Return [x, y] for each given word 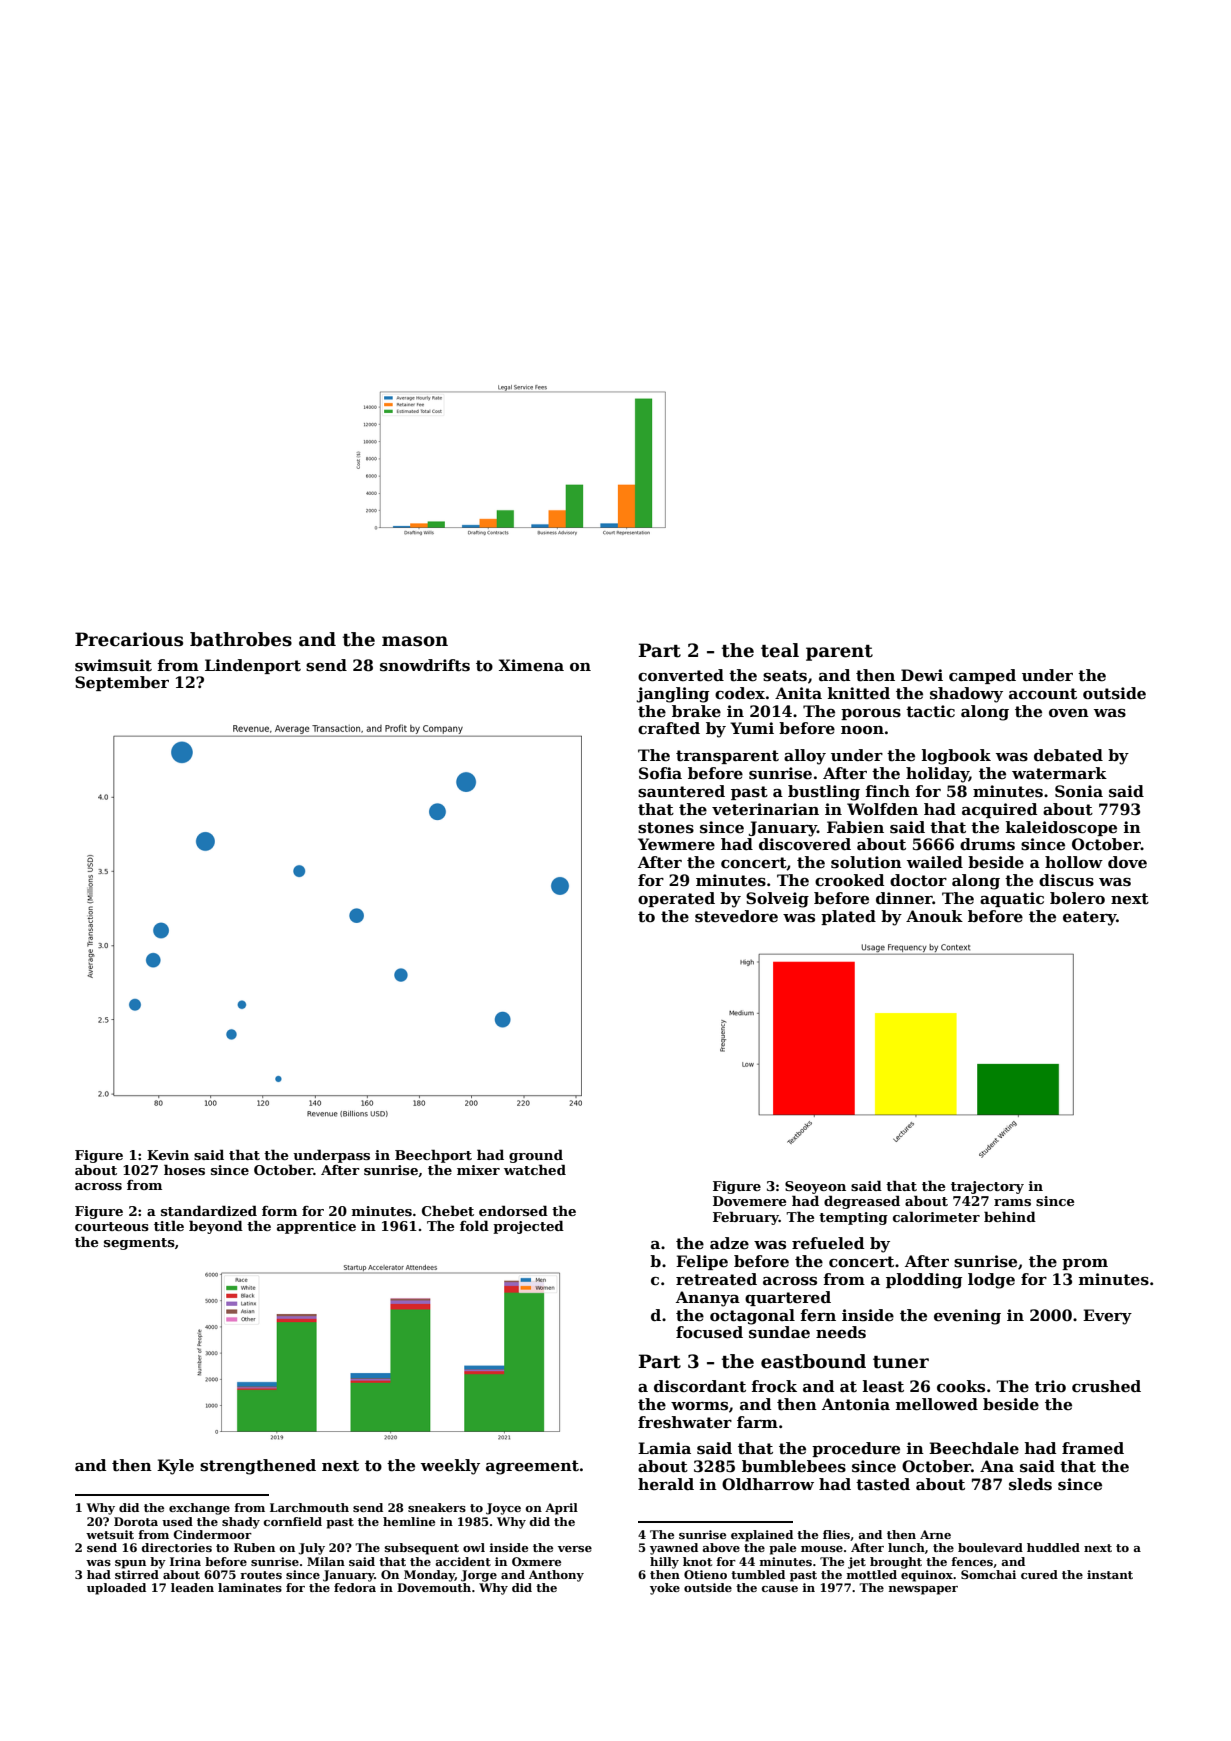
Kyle [175, 1467]
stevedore [736, 916]
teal [780, 650]
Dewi [922, 675]
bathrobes [241, 639]
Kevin [168, 1155]
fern [818, 1315]
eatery [1090, 918]
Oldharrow [768, 1484]
